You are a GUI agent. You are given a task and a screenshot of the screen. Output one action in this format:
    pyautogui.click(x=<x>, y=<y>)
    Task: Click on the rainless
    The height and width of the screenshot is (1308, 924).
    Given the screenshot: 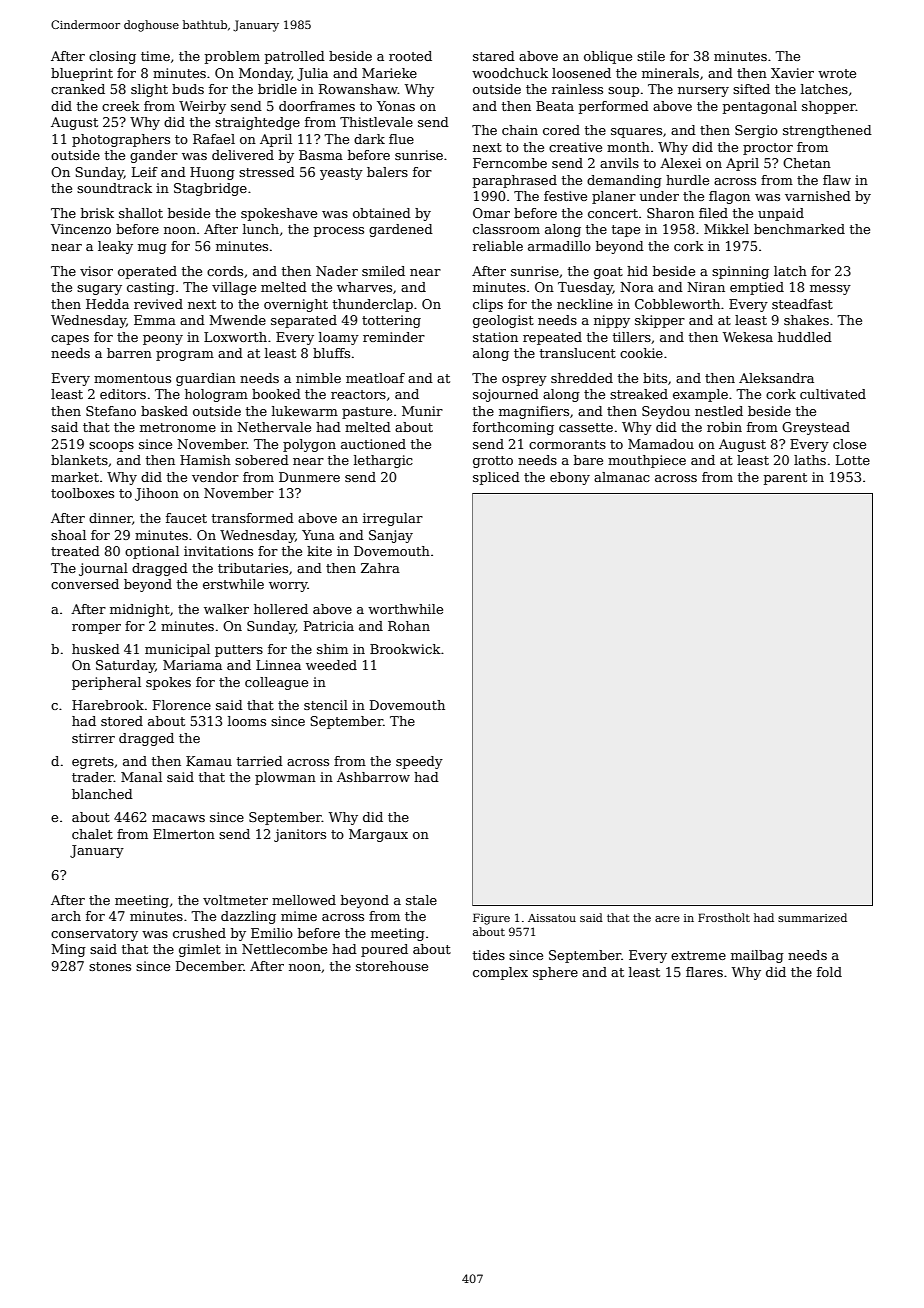 What is the action you would take?
    pyautogui.click(x=577, y=89)
